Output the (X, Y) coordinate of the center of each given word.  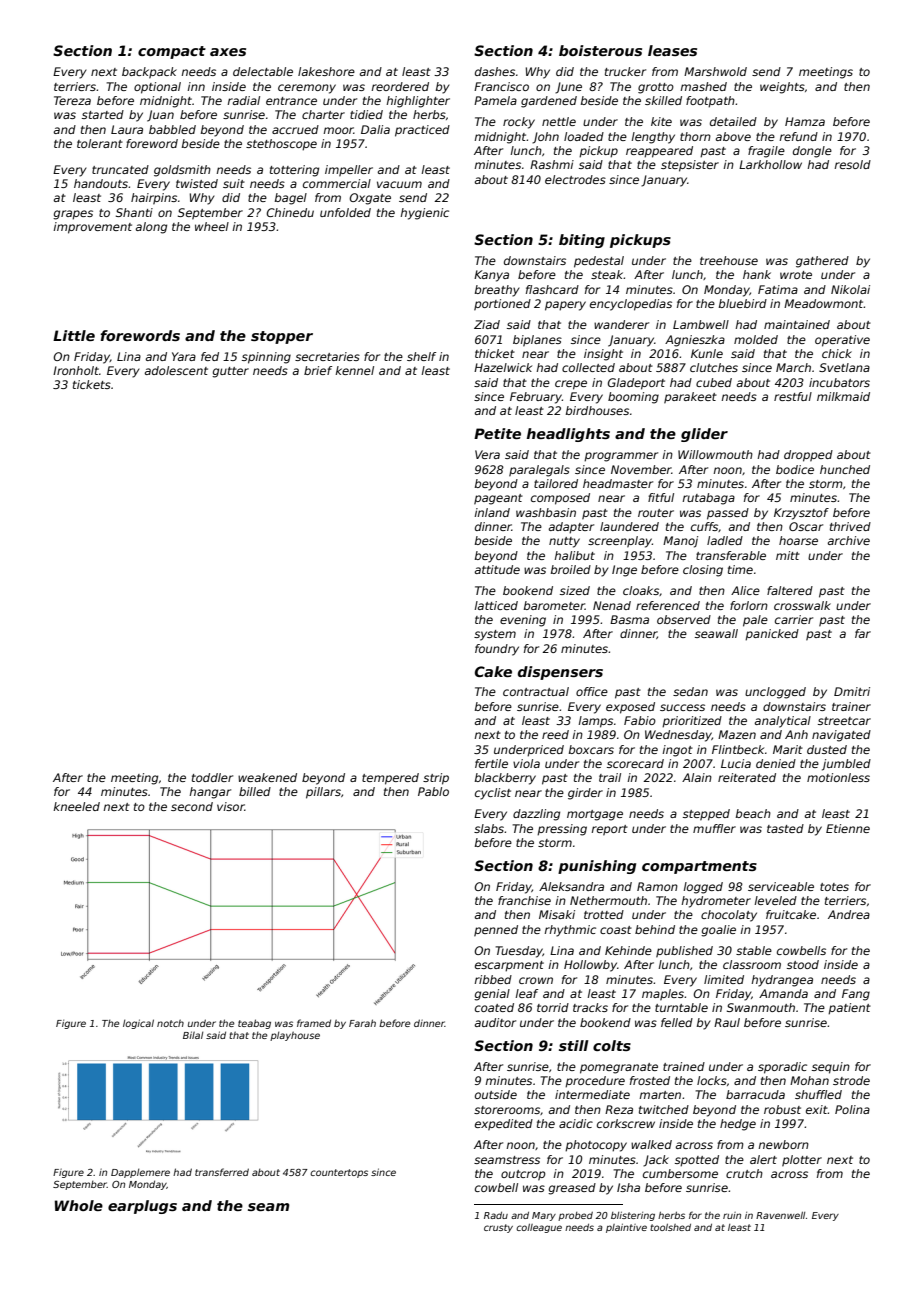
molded (756, 339)
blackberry (505, 779)
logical (138, 1024)
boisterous (600, 50)
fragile (766, 152)
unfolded (345, 212)
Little (74, 335)
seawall (716, 633)
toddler (212, 777)
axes (228, 52)
